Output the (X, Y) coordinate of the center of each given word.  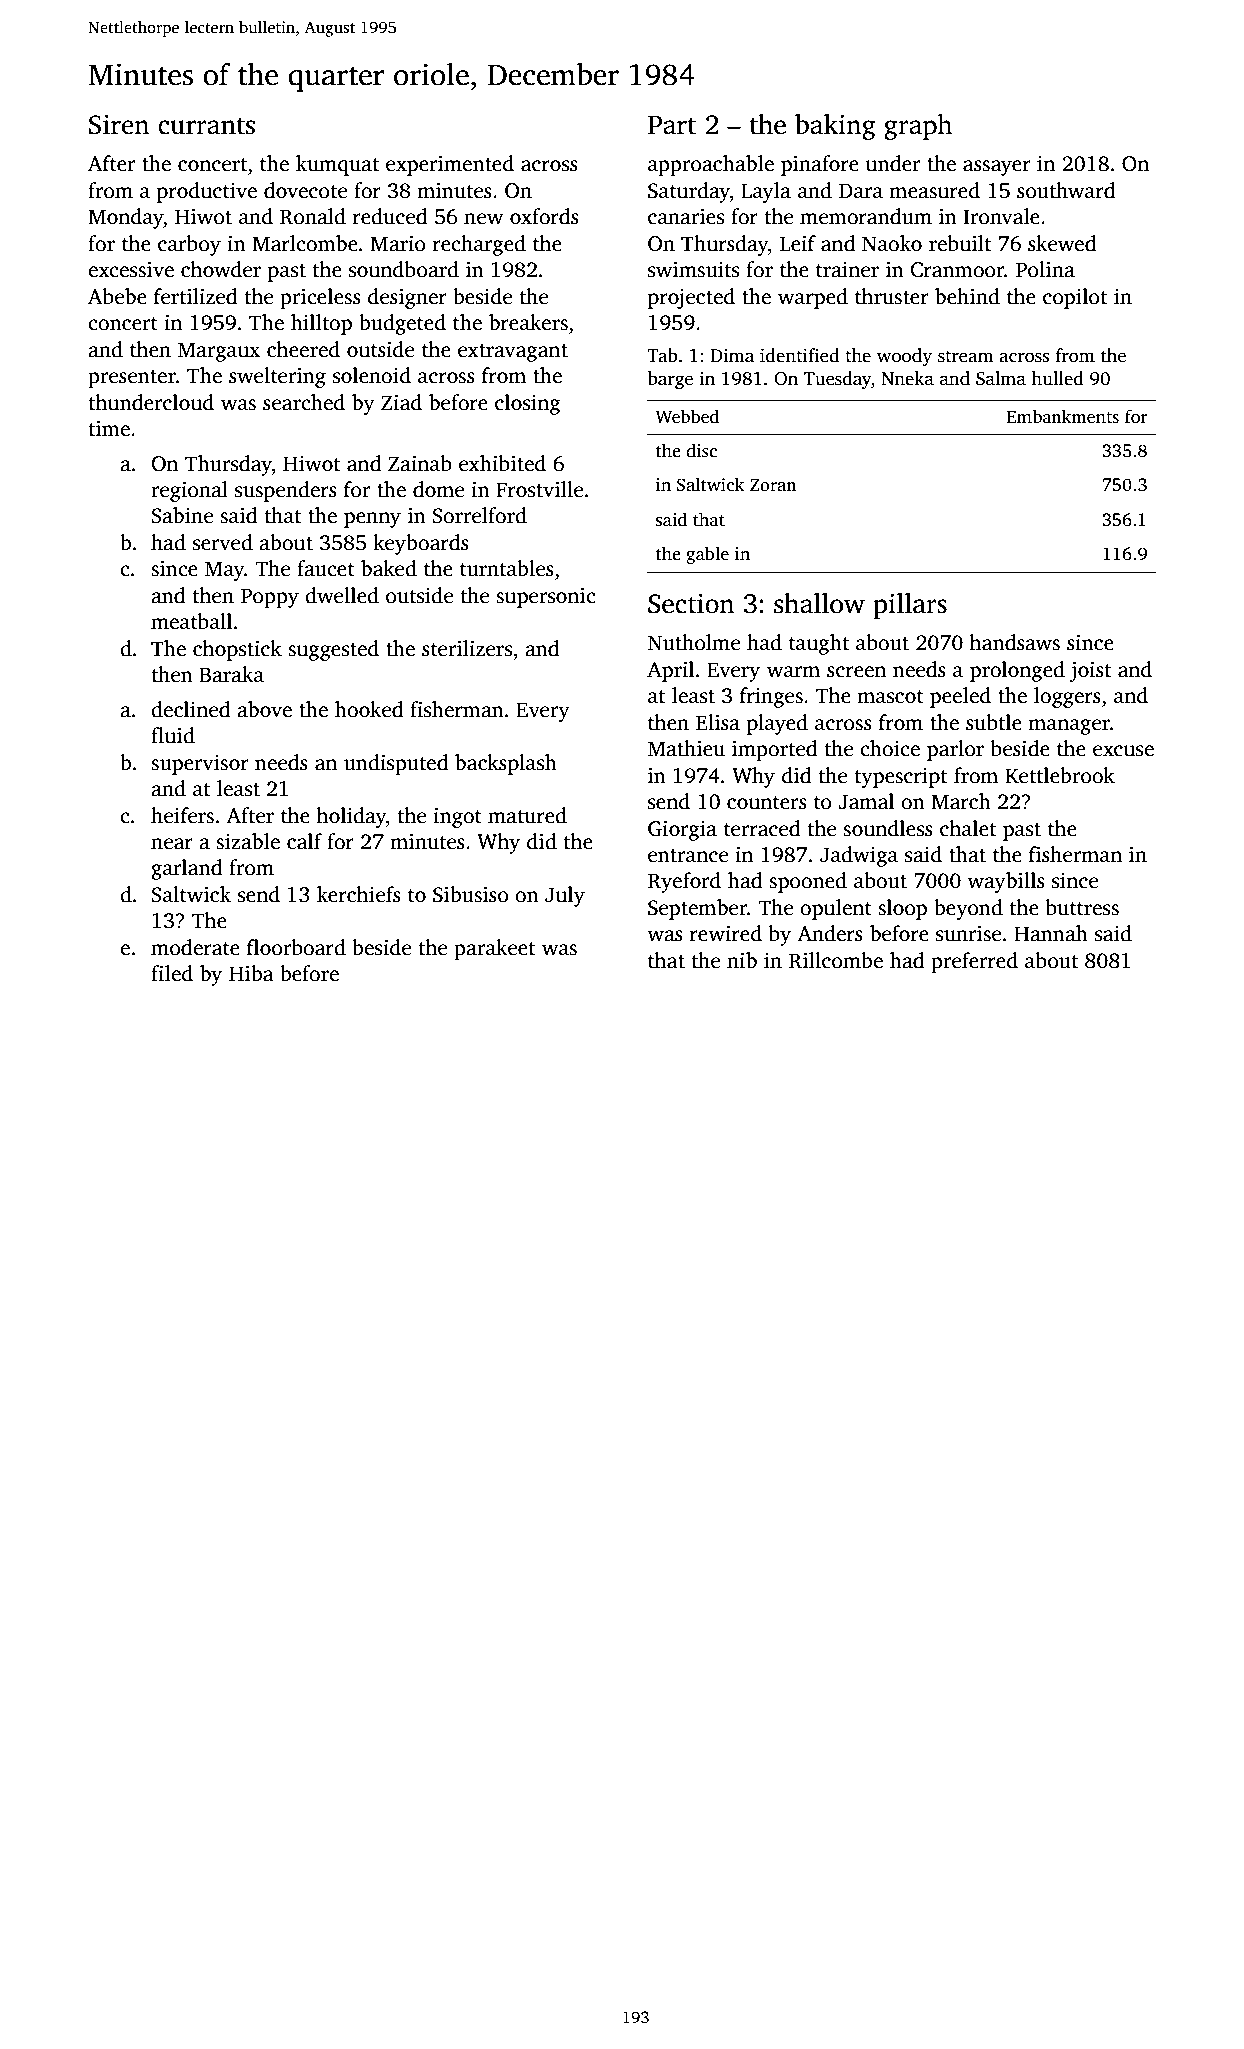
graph (918, 127)
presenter (132, 379)
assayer (997, 168)
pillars (910, 606)
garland (186, 869)
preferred (974, 962)
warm (793, 672)
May (225, 571)
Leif (798, 243)
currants (206, 126)
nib (742, 960)
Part (672, 125)
